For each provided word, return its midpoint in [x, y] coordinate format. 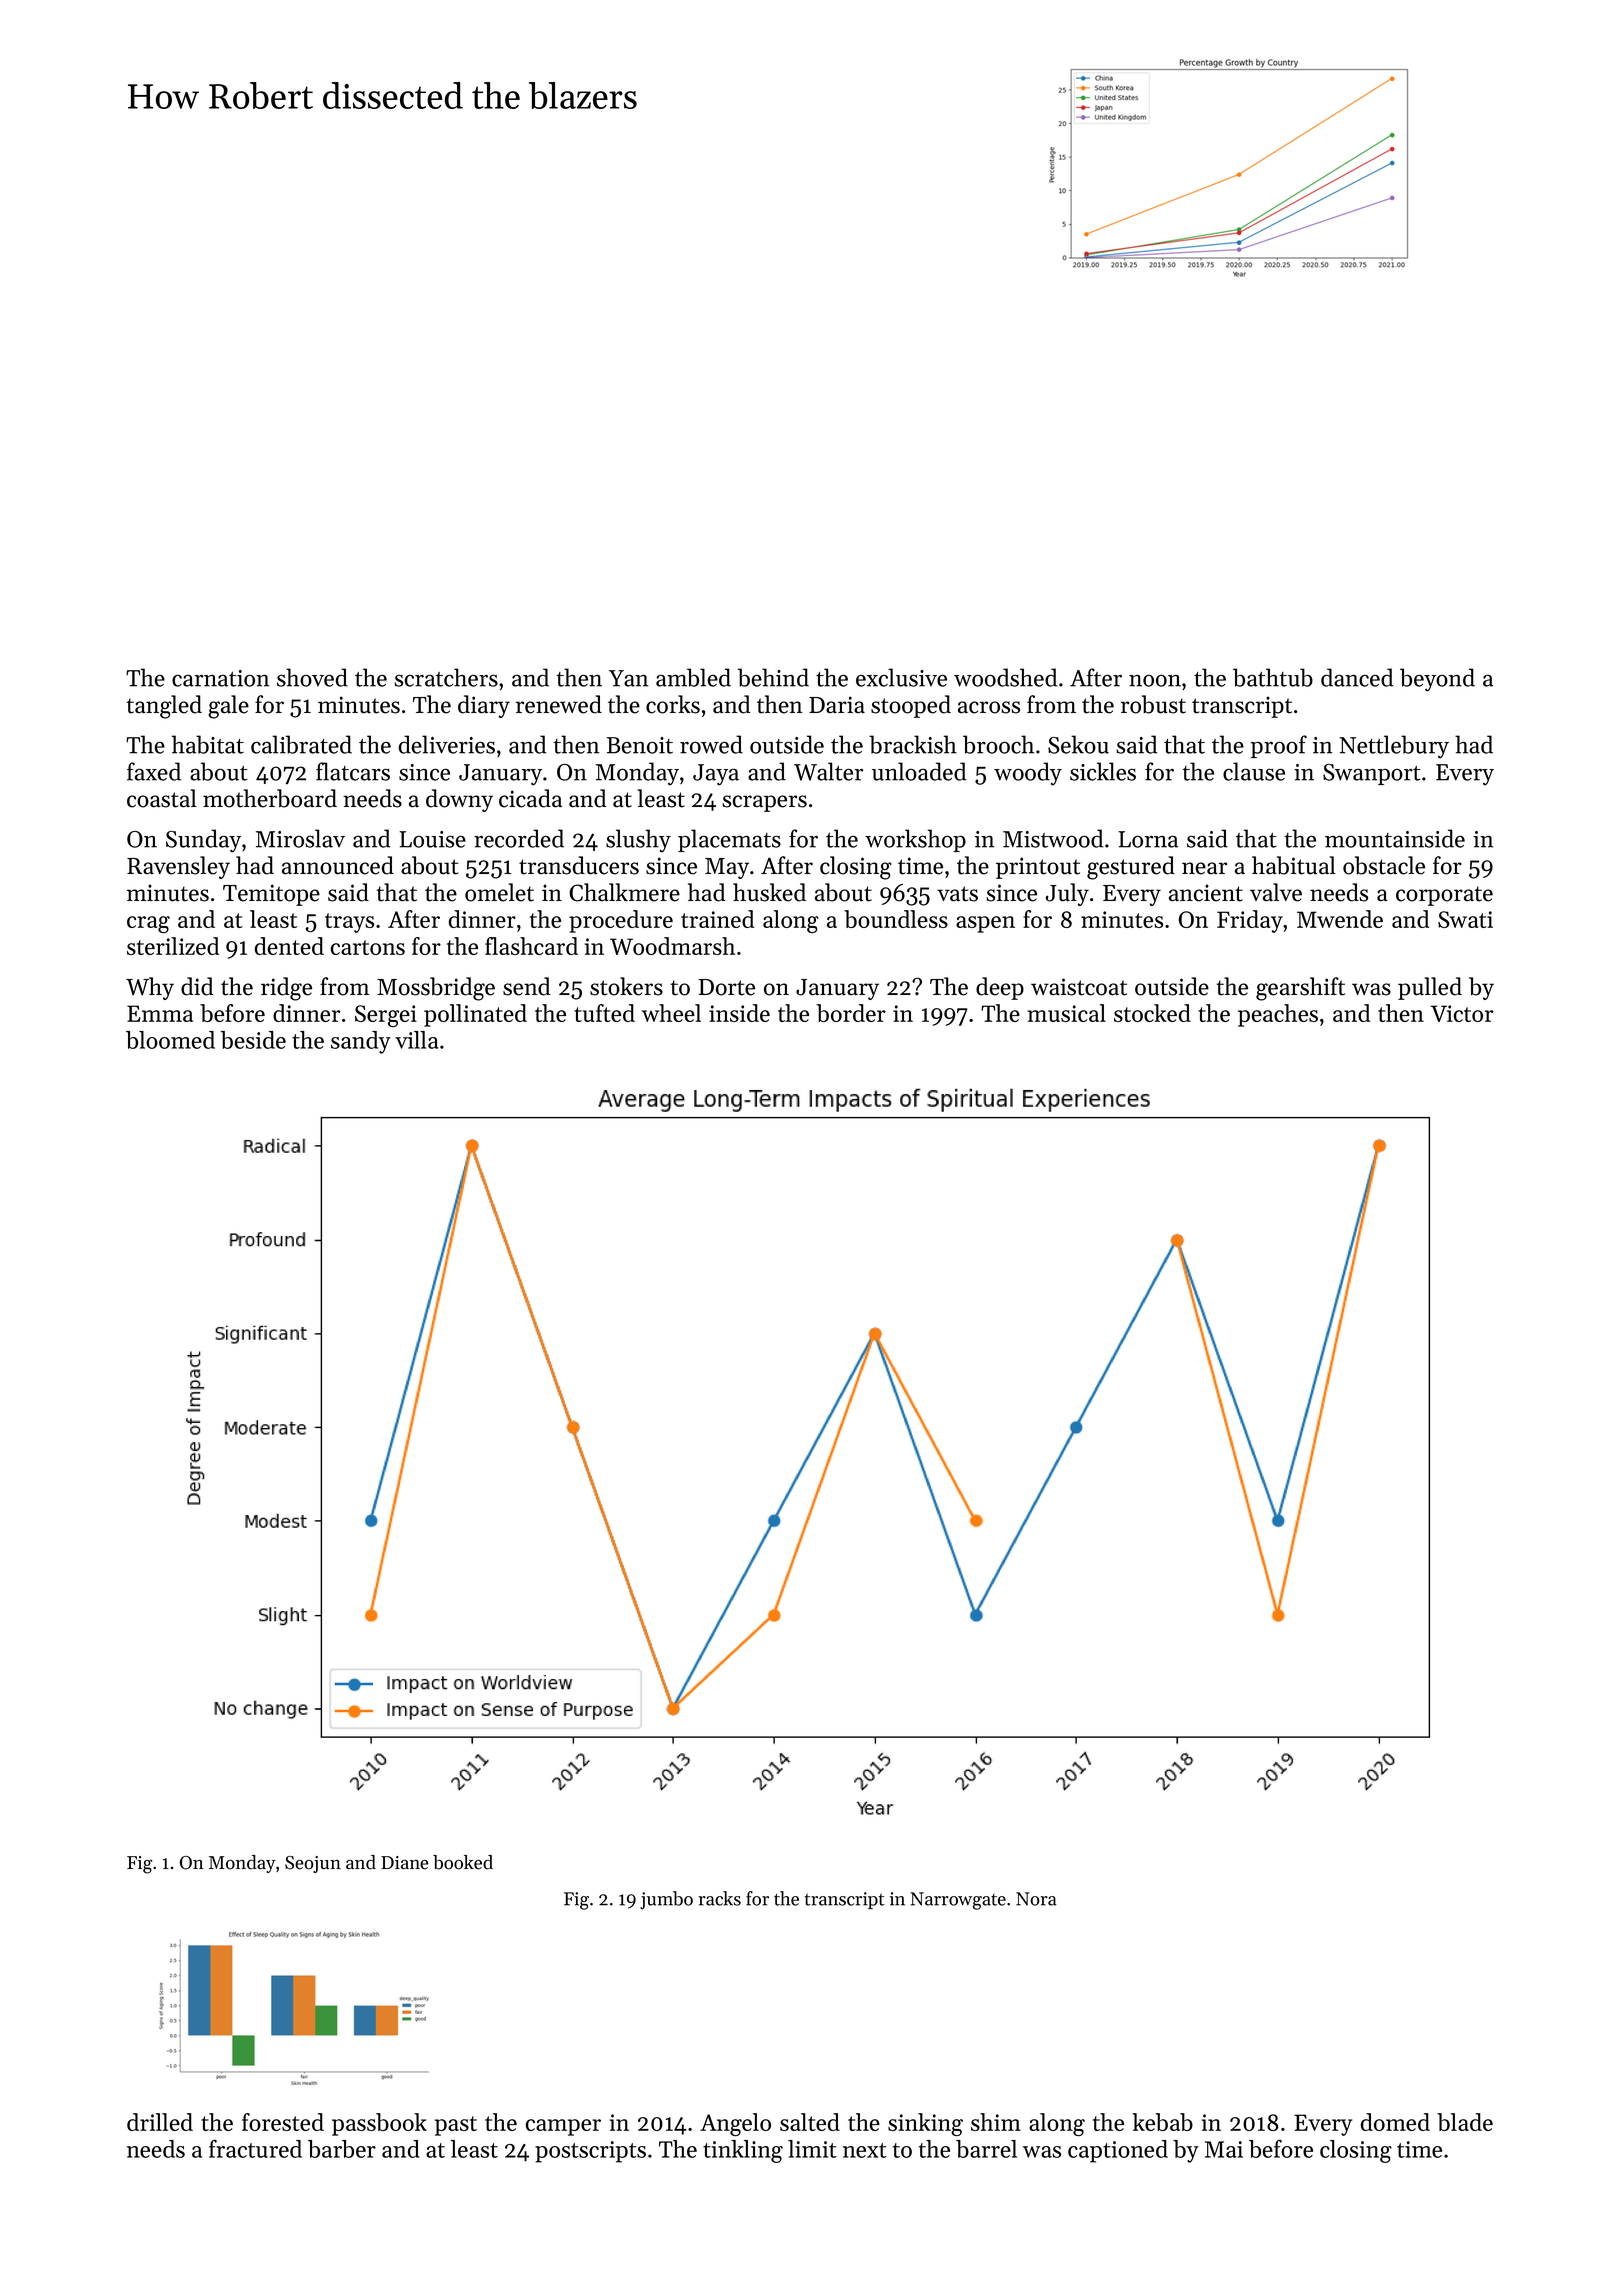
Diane [405, 1863]
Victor [1461, 1013]
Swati [1465, 919]
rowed [711, 744]
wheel [671, 1013]
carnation [220, 678]
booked [463, 1862]
